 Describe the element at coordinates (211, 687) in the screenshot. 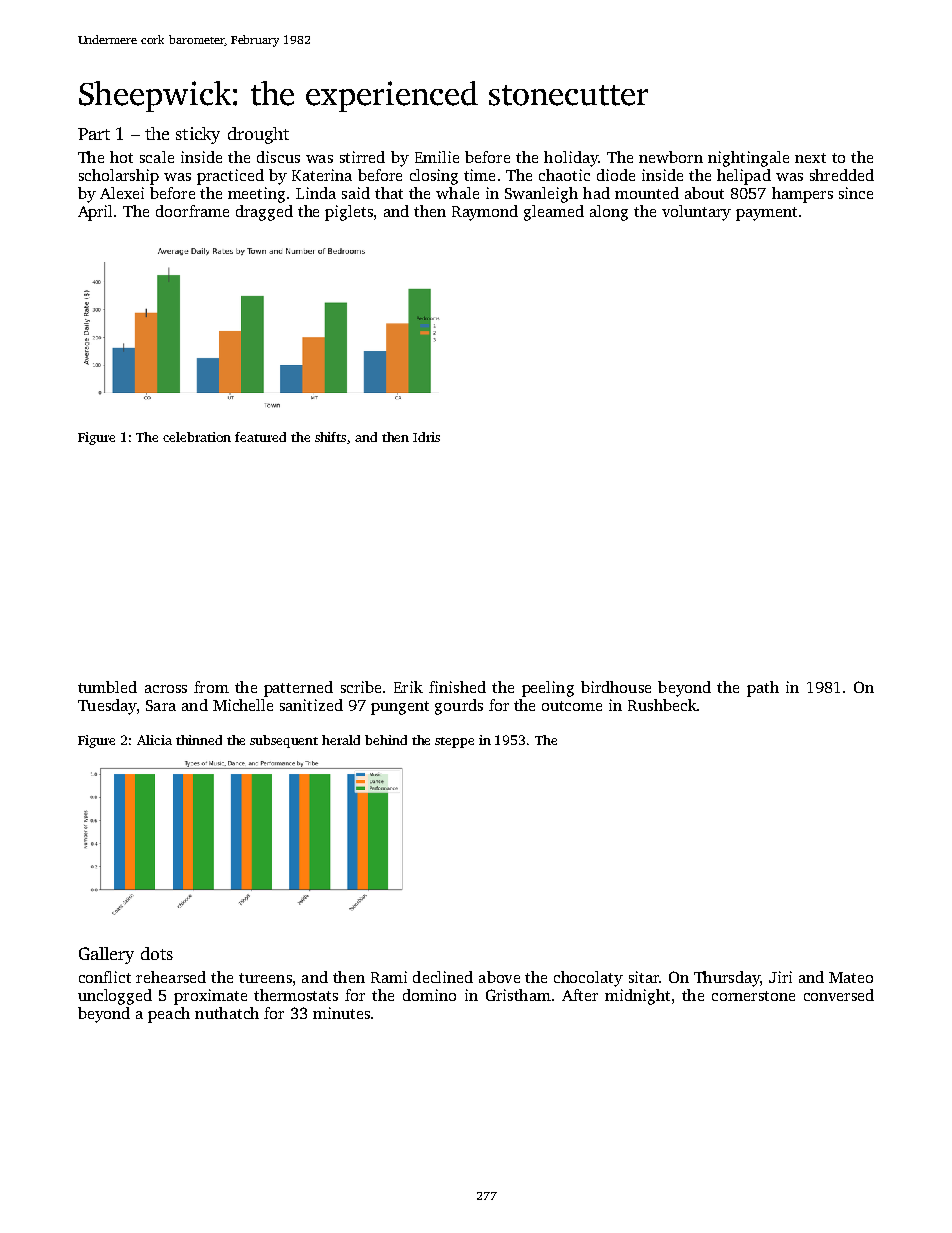

I see `from` at that location.
